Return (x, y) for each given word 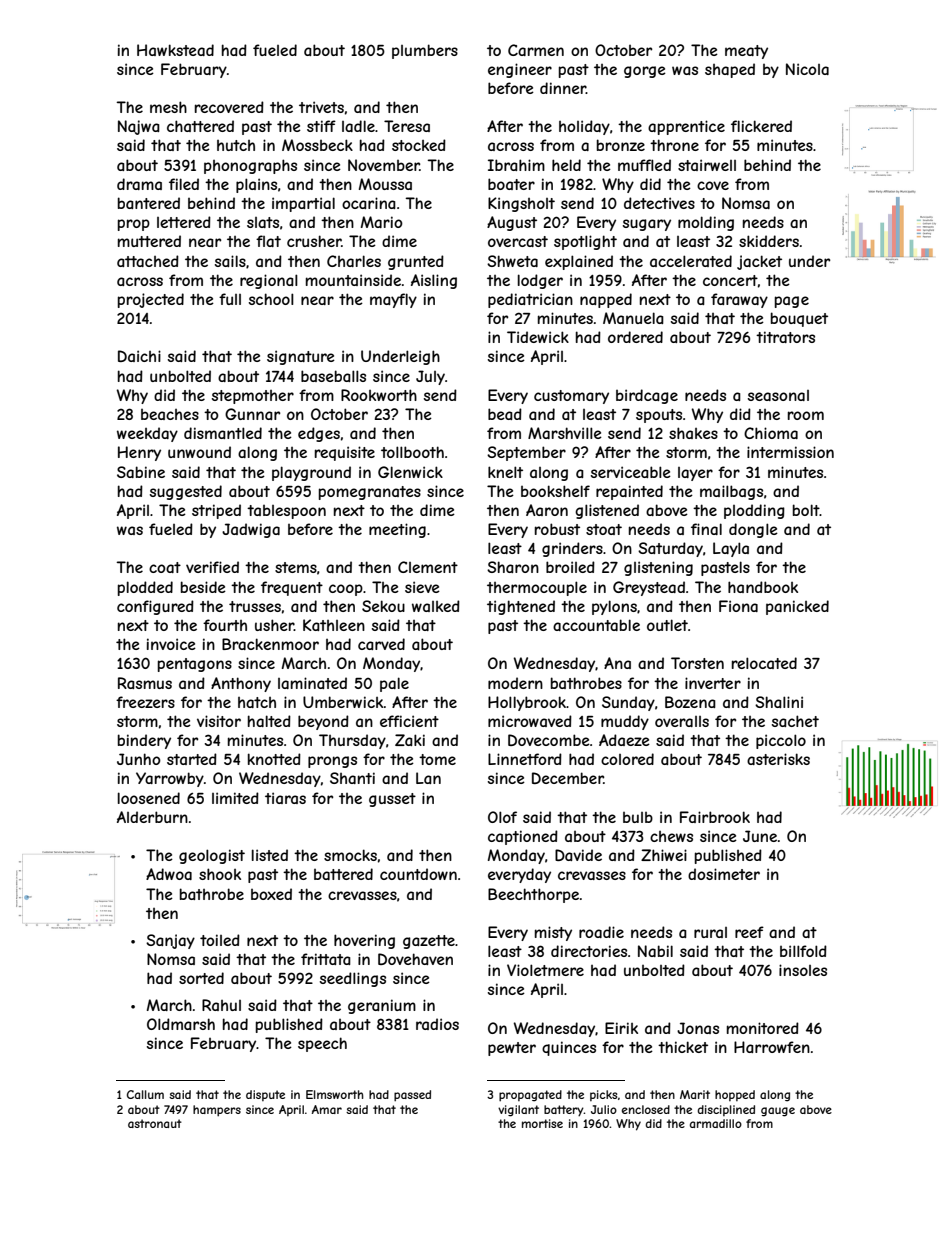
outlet (667, 625)
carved (381, 644)
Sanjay (170, 941)
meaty (746, 52)
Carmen (536, 50)
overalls (682, 721)
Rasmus (145, 683)
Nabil (655, 951)
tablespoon (286, 512)
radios (437, 1024)
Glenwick (410, 472)
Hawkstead (175, 50)
